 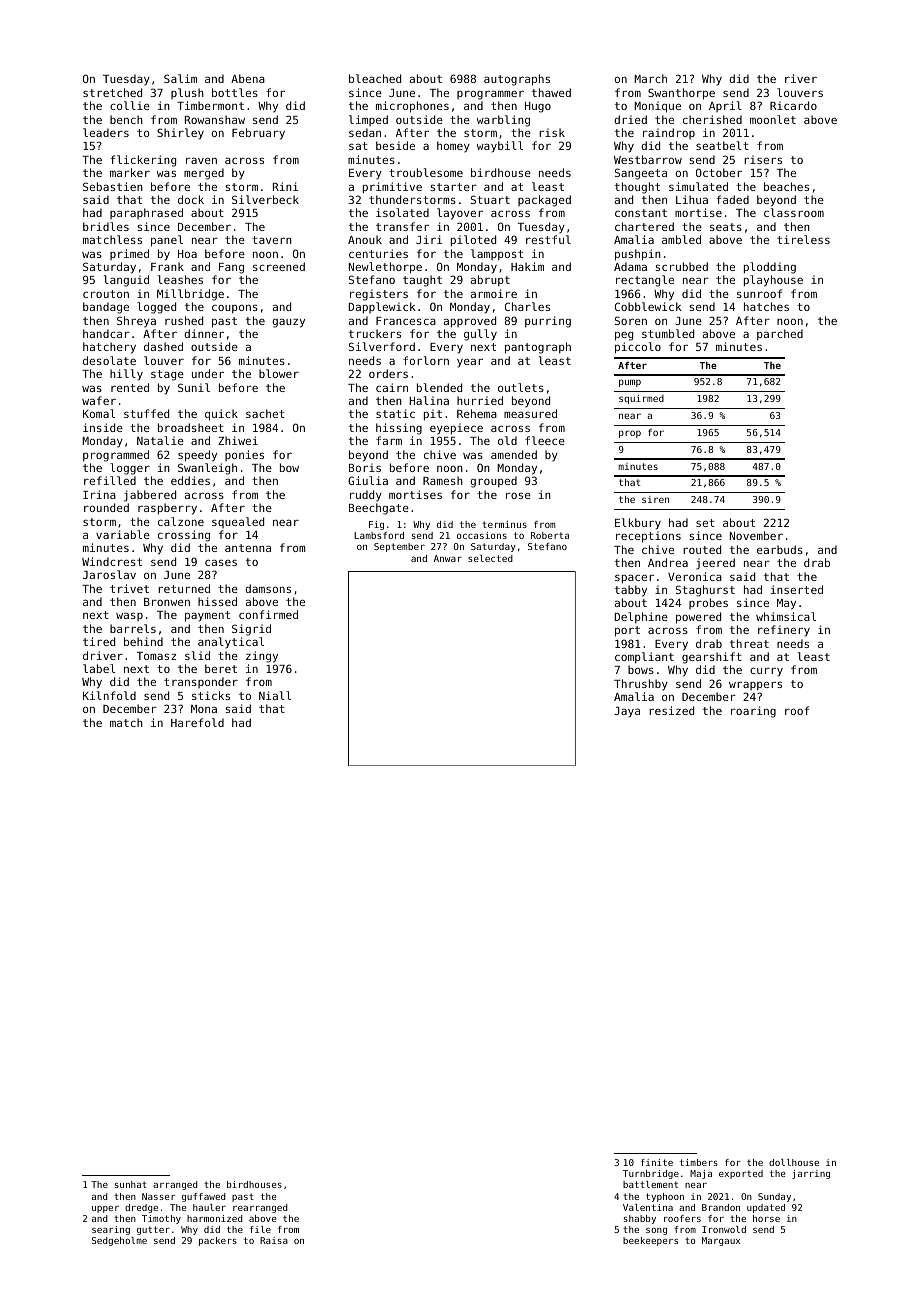 What do you see at coordinates (657, 1162) in the document?
I see `finite` at bounding box center [657, 1162].
